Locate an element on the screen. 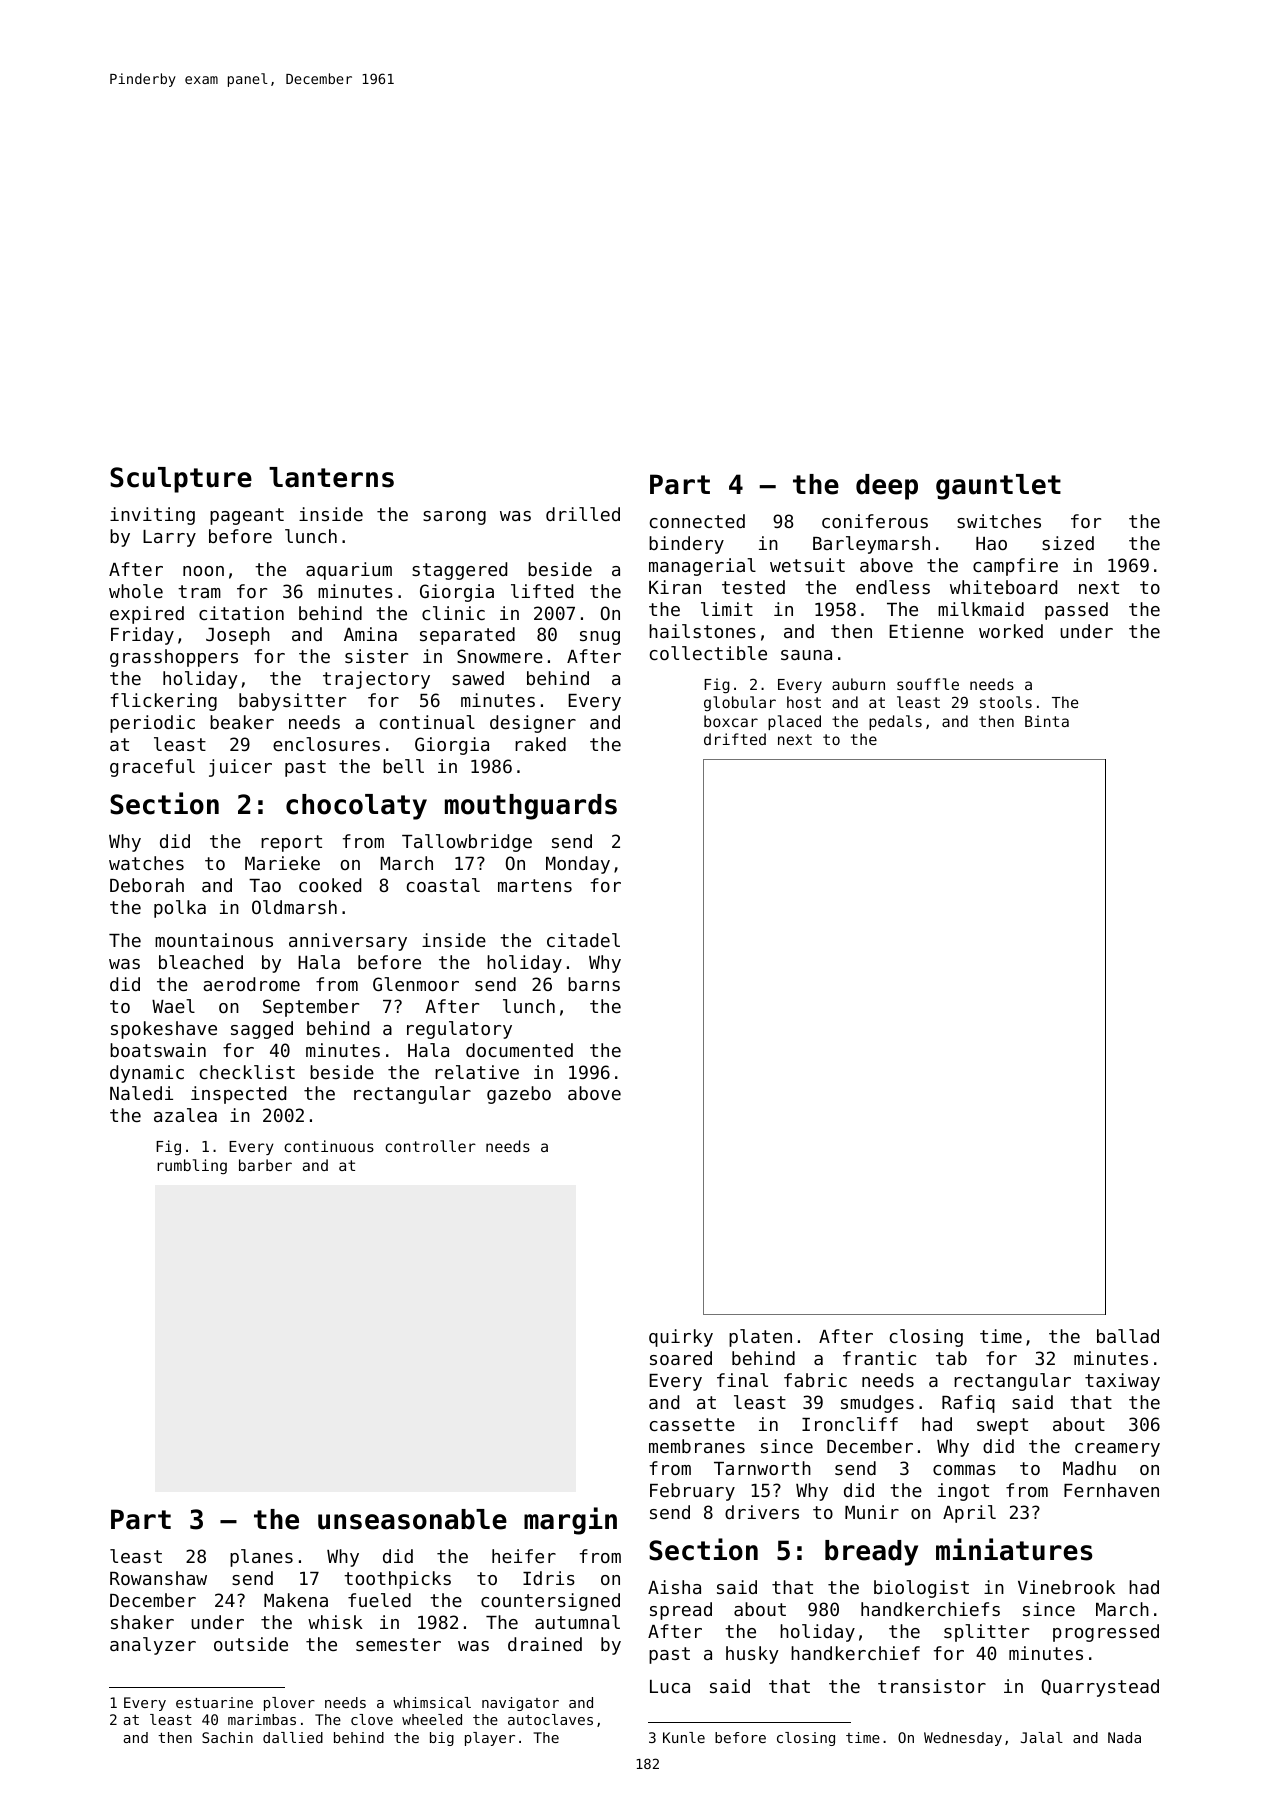  citadel is located at coordinates (583, 940).
